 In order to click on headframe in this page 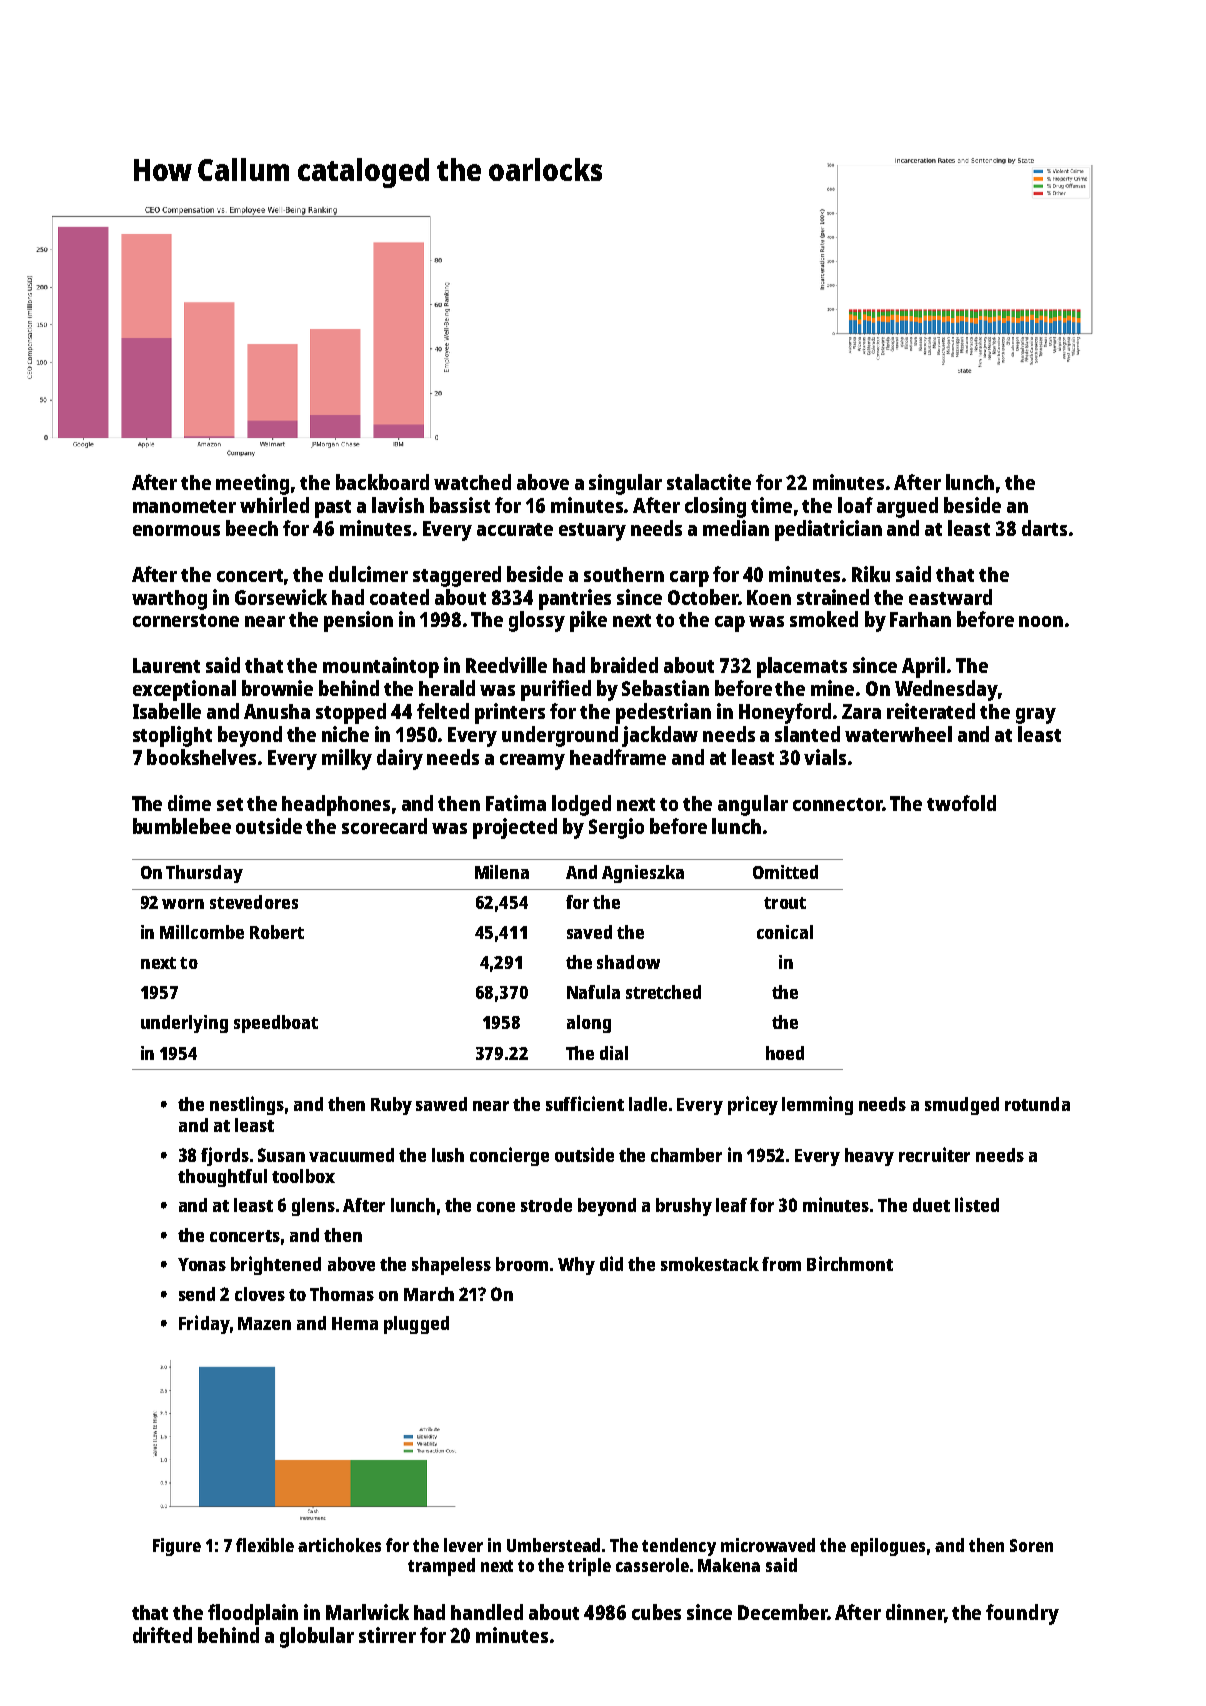, I will do `click(618, 757)`.
